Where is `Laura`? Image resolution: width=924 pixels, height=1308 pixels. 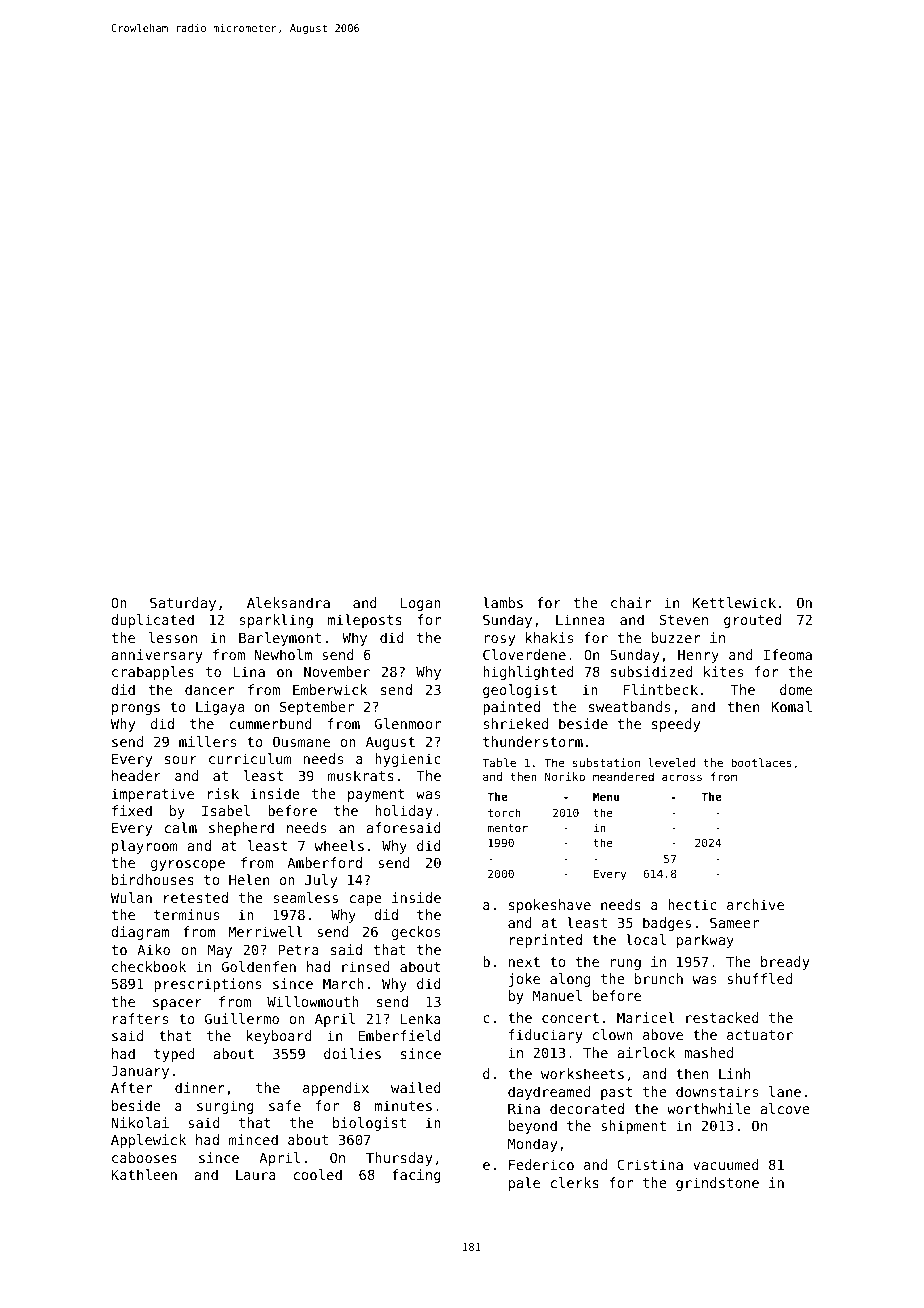
Laura is located at coordinates (256, 1175).
